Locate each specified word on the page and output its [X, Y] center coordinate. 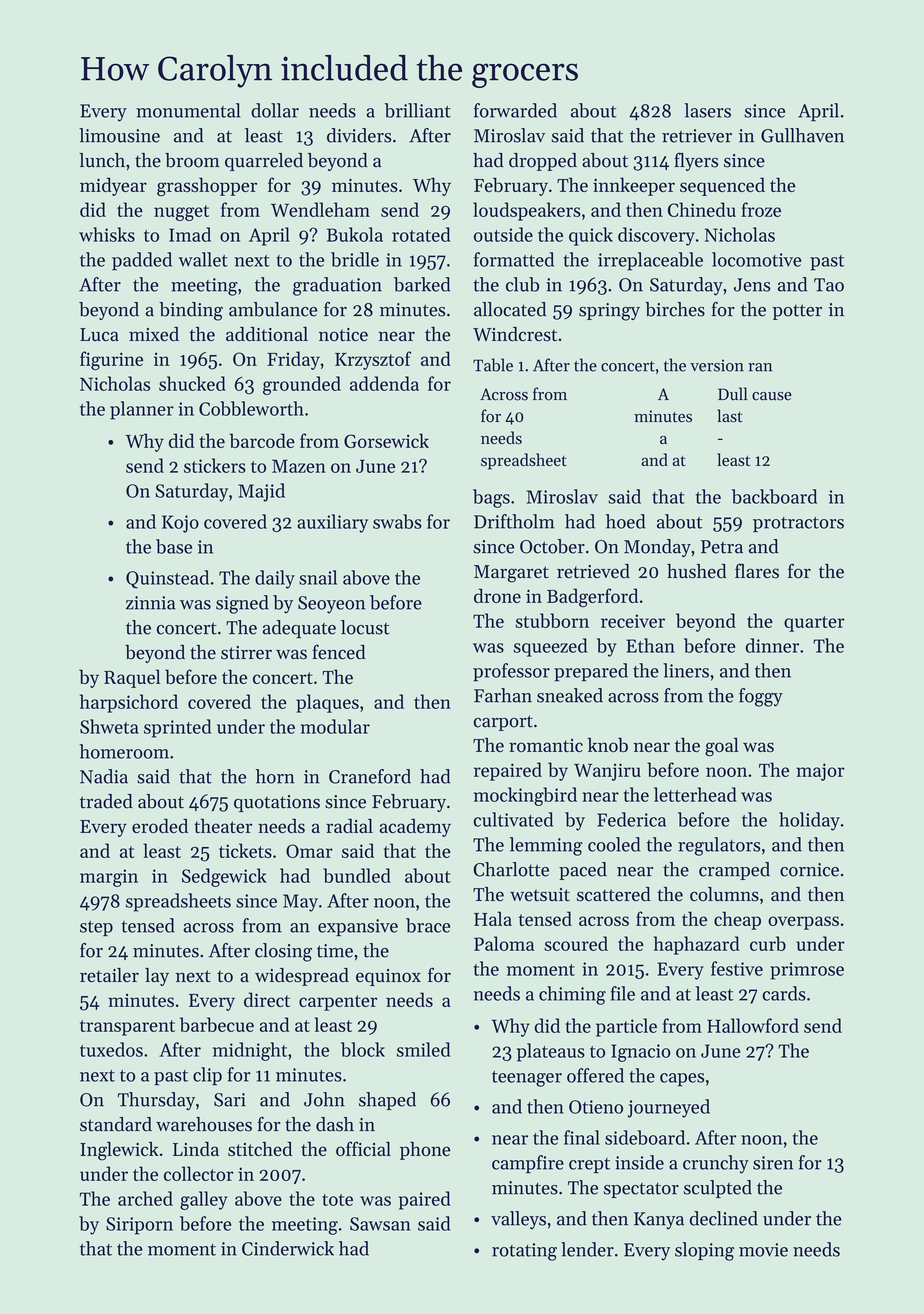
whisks [107, 234]
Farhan [503, 695]
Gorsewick [386, 440]
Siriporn [139, 1226]
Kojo [180, 524]
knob [608, 745]
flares [757, 571]
